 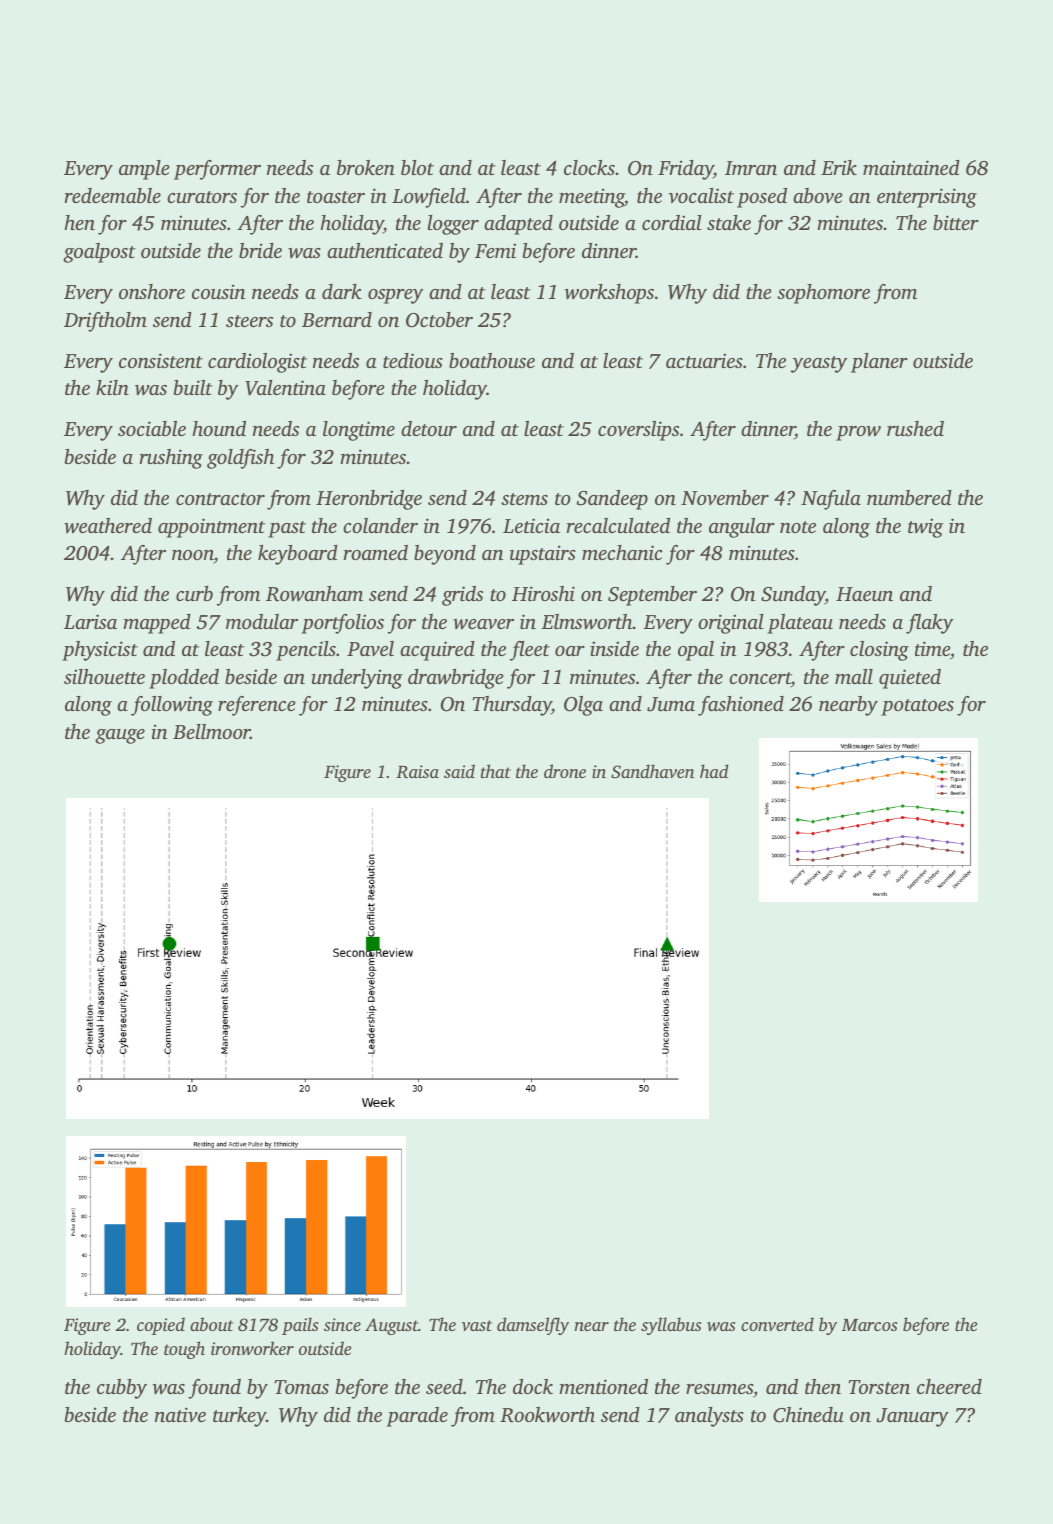 What do you see at coordinates (911, 167) in the page?
I see `maintained` at bounding box center [911, 167].
